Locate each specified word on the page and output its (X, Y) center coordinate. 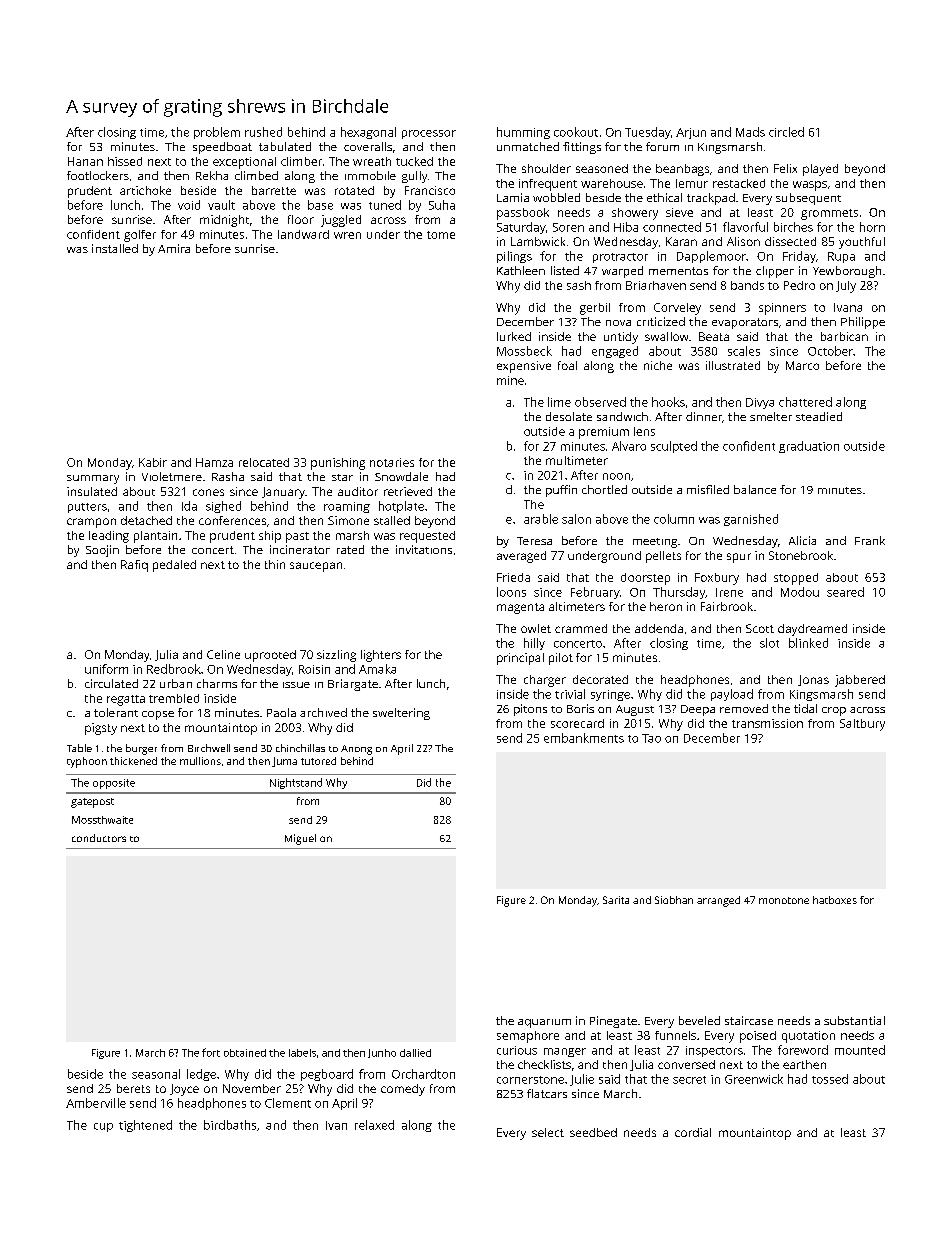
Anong (356, 750)
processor (429, 134)
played (820, 170)
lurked (514, 336)
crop (834, 711)
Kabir (153, 462)
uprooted (270, 656)
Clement (288, 1103)
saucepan (316, 567)
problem (217, 133)
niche (658, 365)
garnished (751, 520)
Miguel (300, 839)
